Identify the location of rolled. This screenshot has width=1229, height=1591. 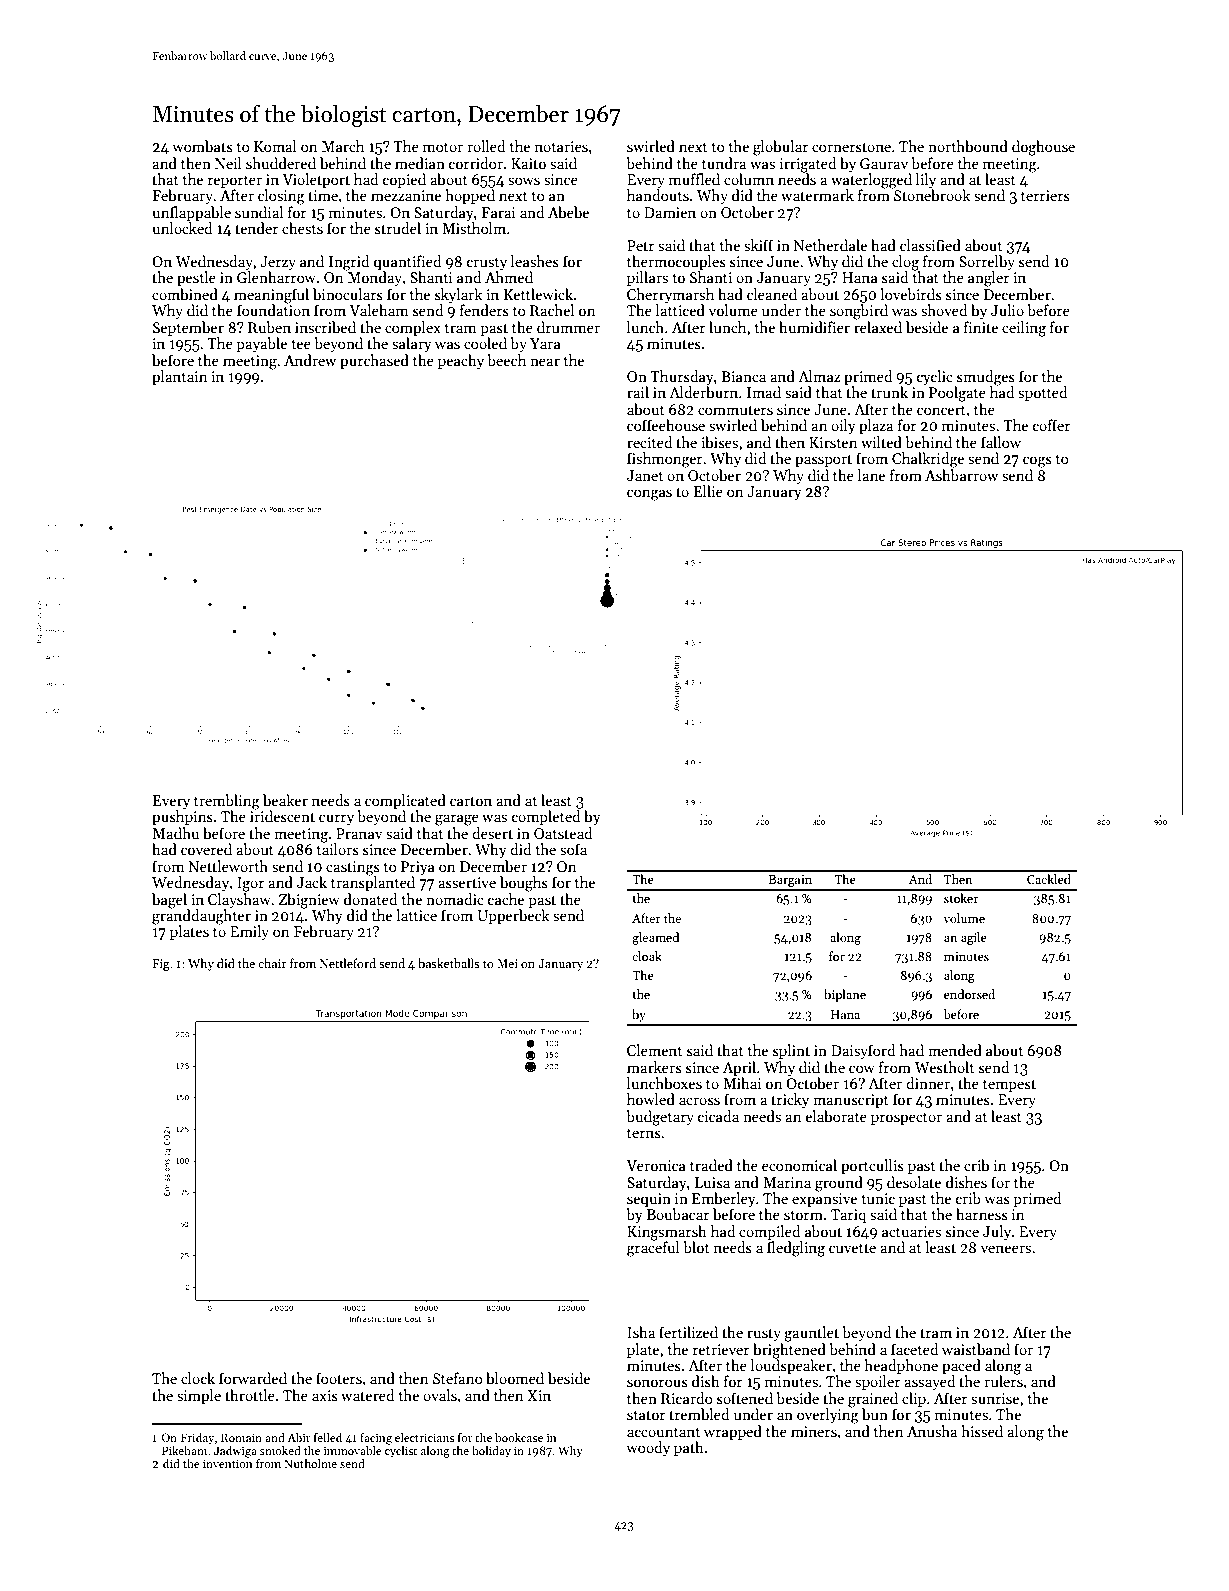
(486, 146).
